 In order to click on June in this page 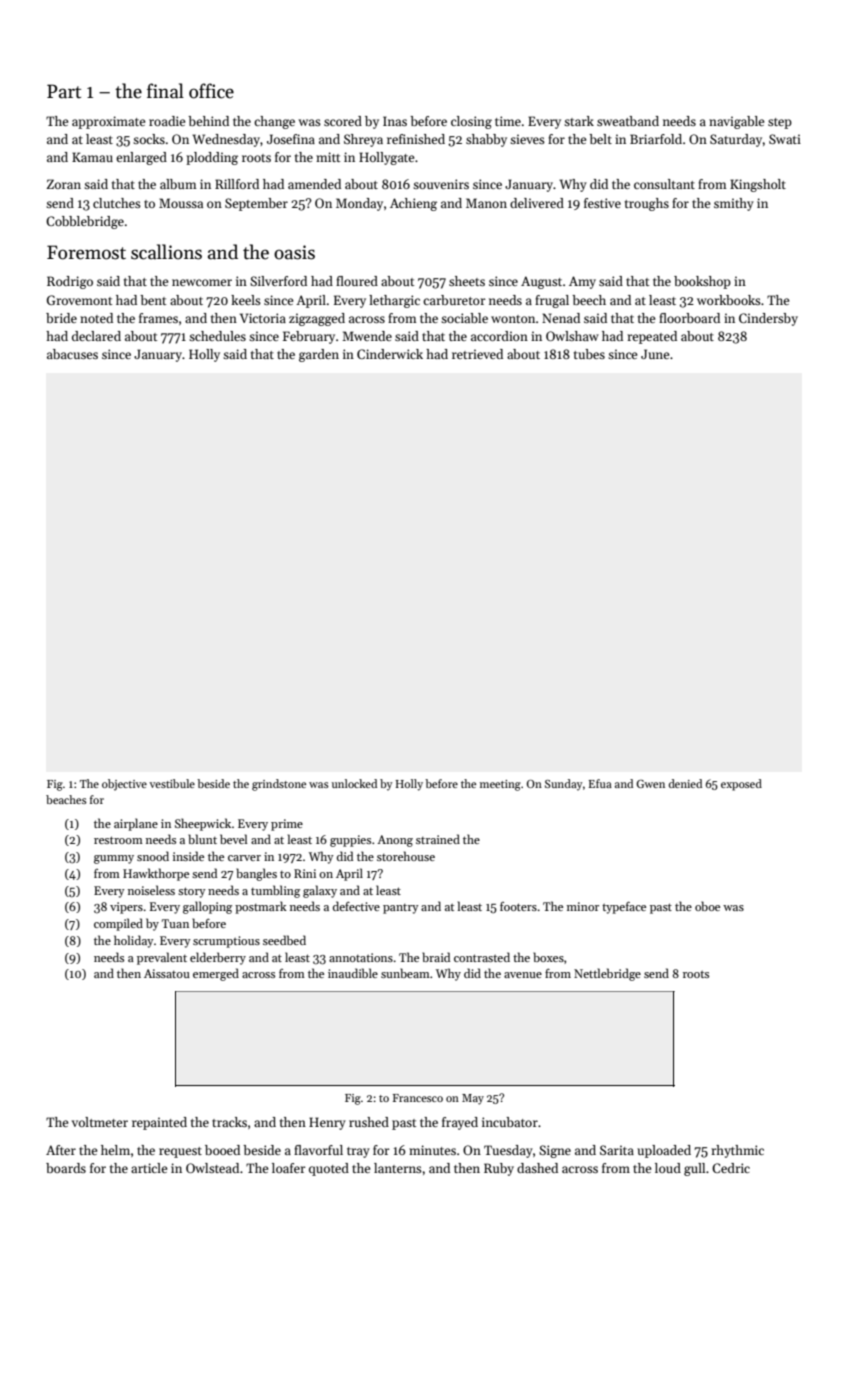, I will do `click(655, 354)`.
